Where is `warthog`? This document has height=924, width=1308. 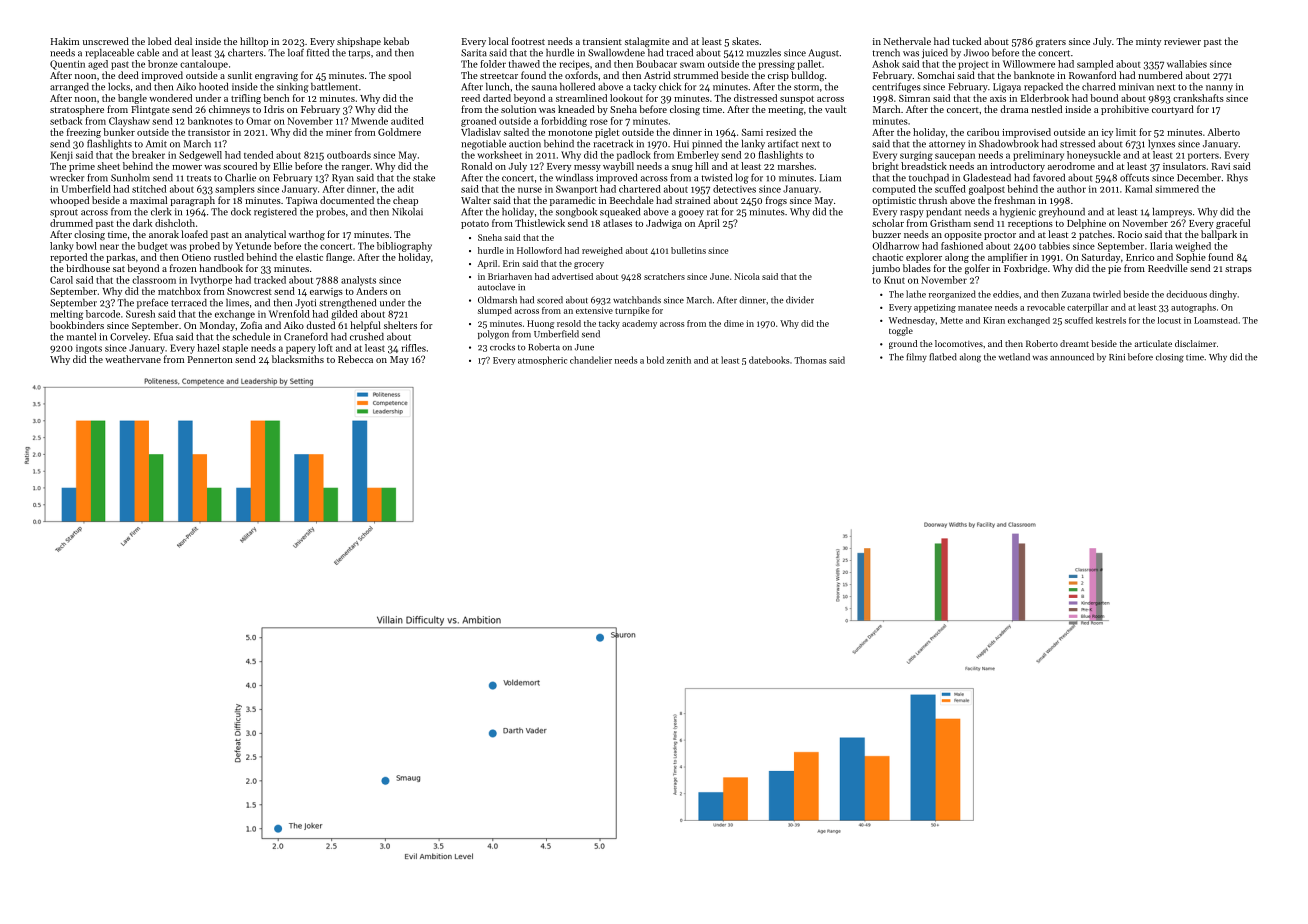
warthog is located at coordinates (307, 235).
